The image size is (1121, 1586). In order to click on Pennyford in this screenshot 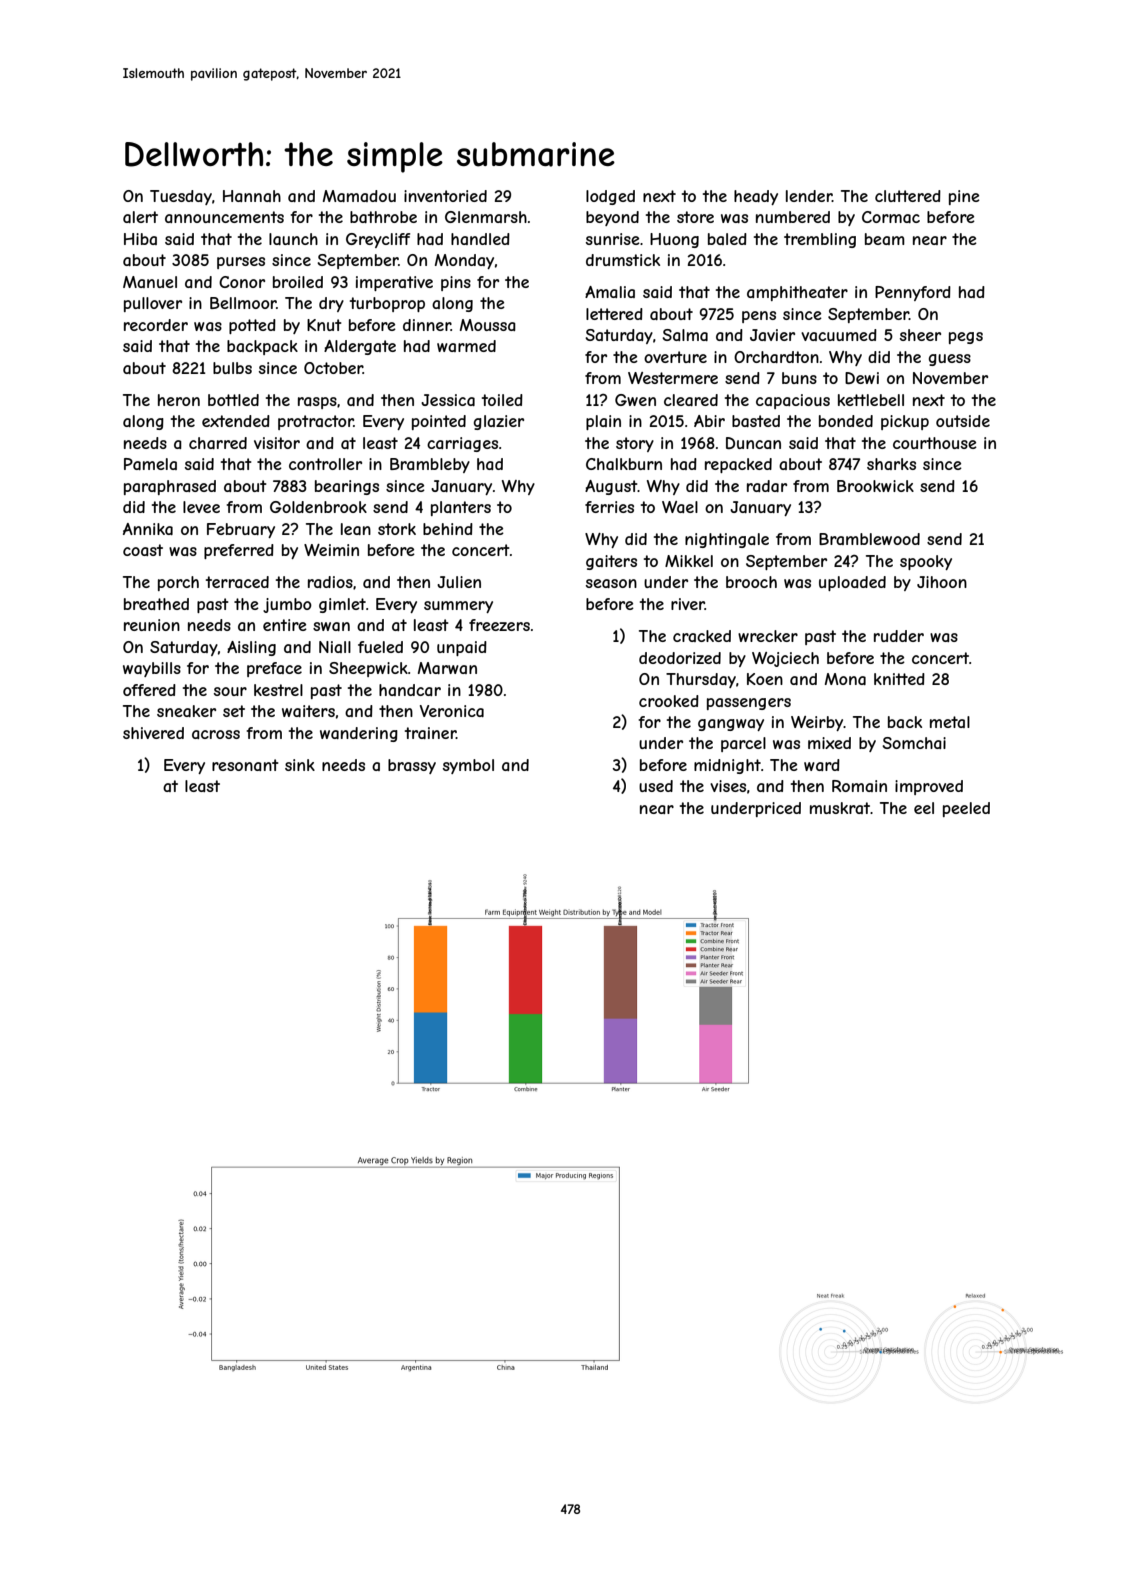, I will do `click(913, 293)`.
